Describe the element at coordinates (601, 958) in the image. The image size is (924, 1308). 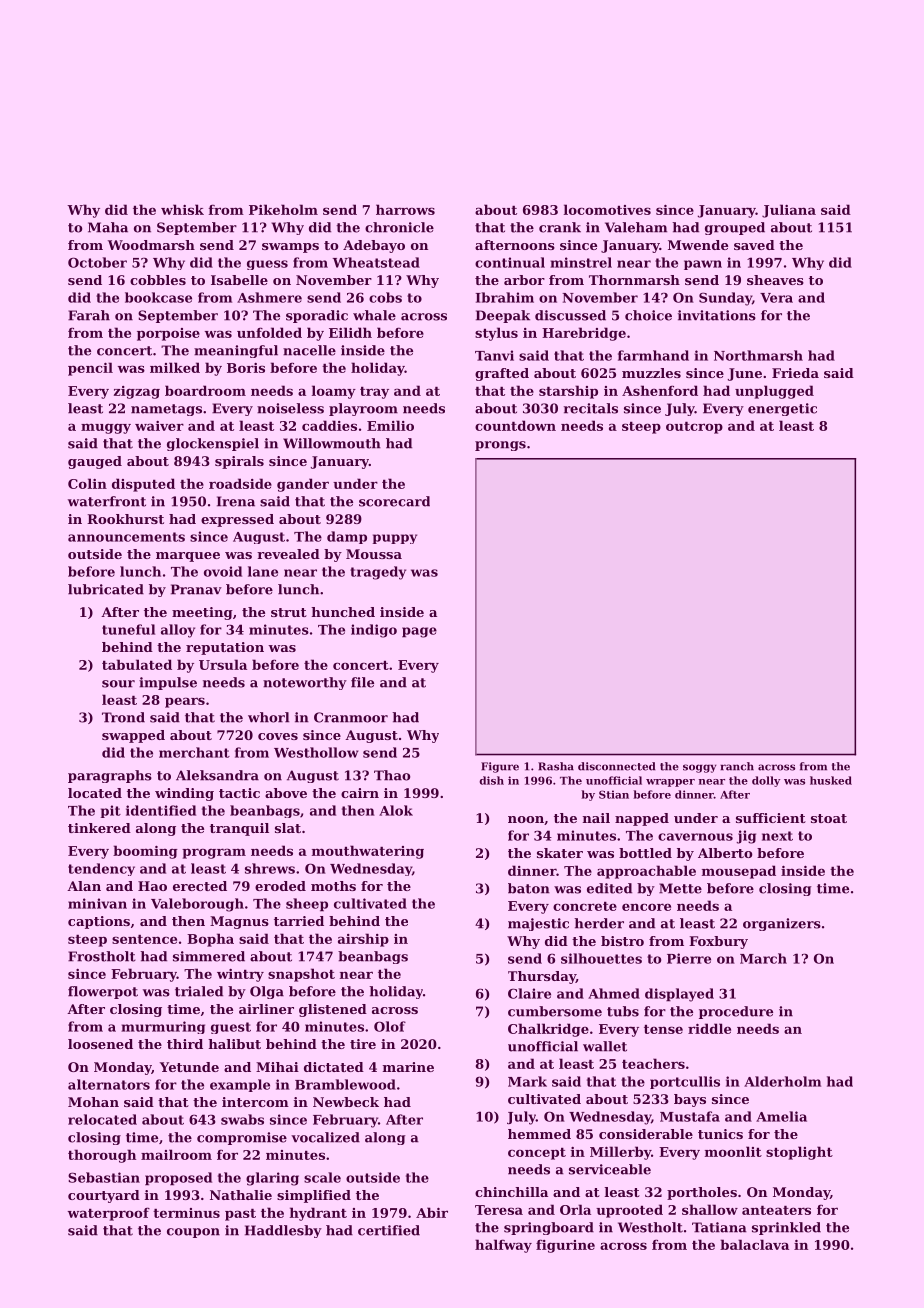
I see `silhouettes` at that location.
